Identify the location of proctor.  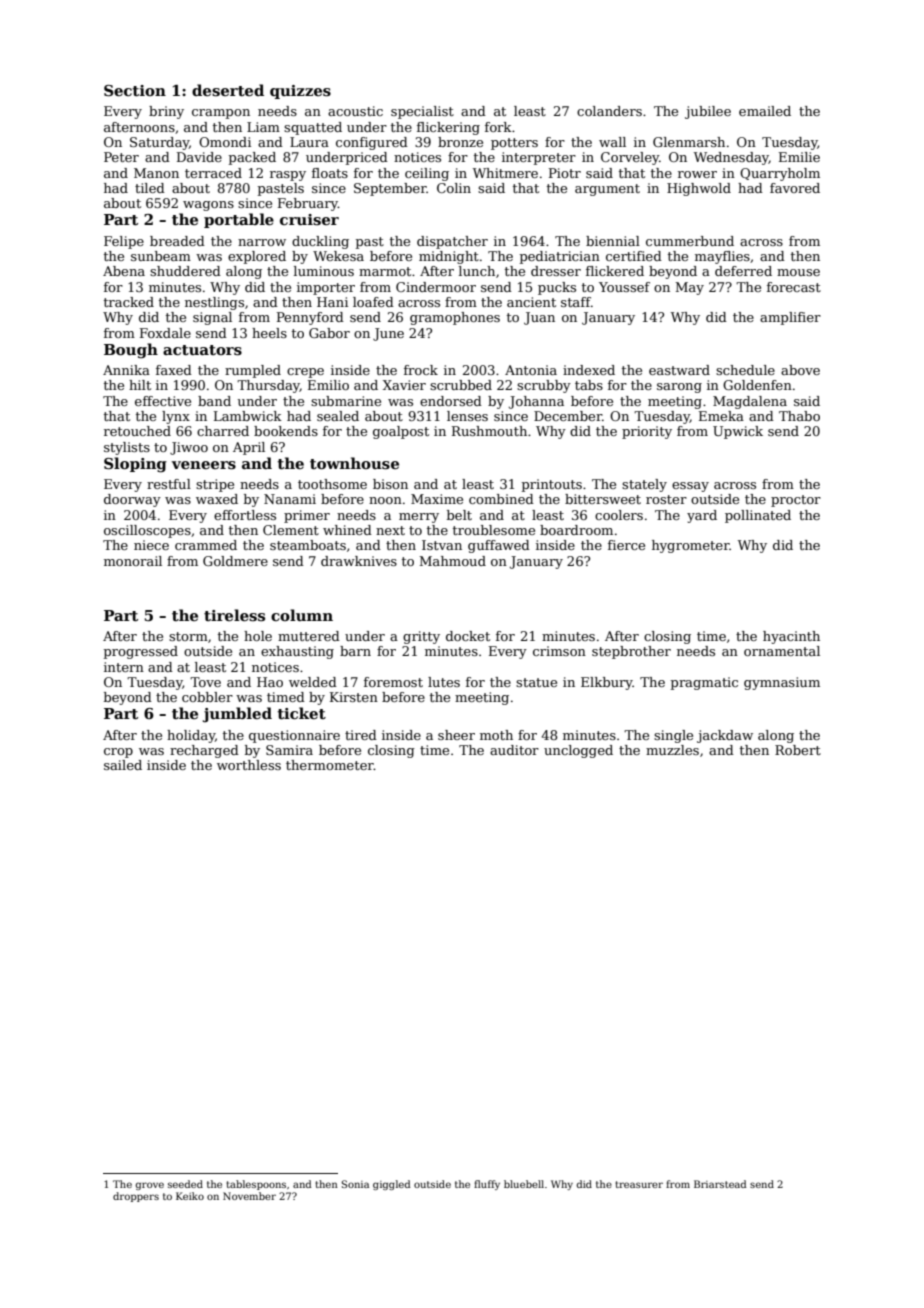
(796, 501).
